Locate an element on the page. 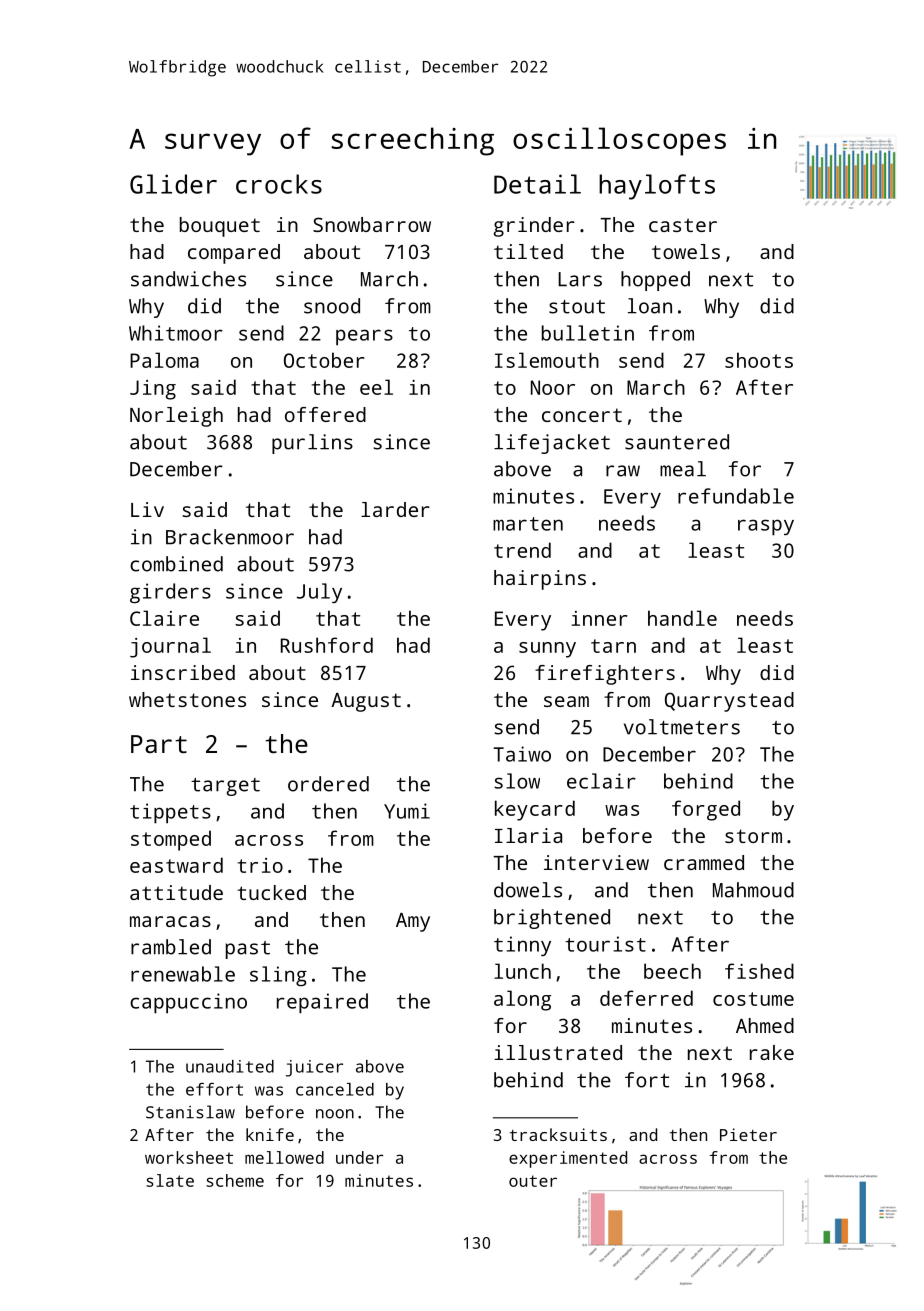  beech is located at coordinates (672, 971).
